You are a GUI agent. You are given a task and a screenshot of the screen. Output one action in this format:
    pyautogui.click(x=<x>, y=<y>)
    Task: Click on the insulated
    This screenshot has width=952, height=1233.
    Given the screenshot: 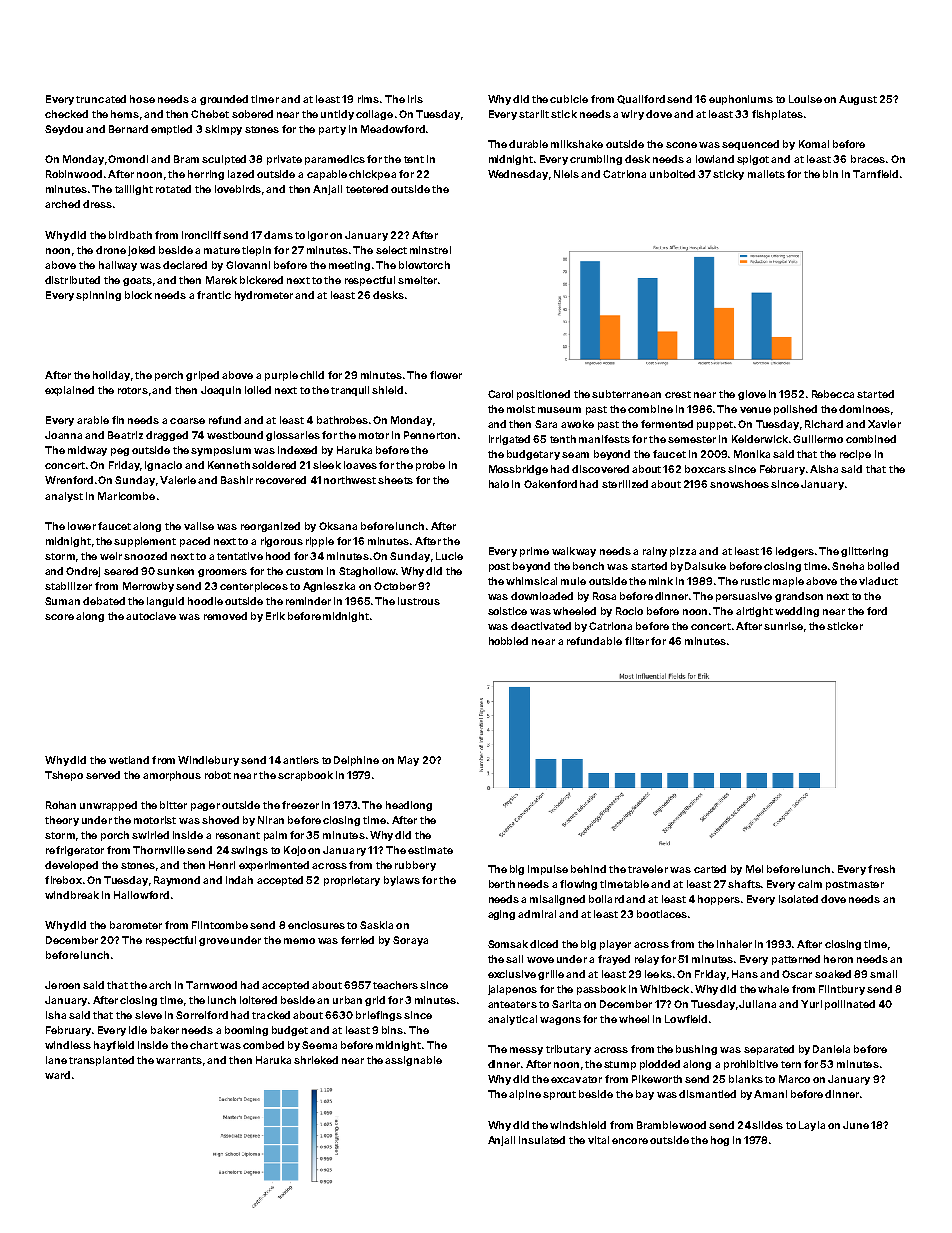 What is the action you would take?
    pyautogui.click(x=542, y=1140)
